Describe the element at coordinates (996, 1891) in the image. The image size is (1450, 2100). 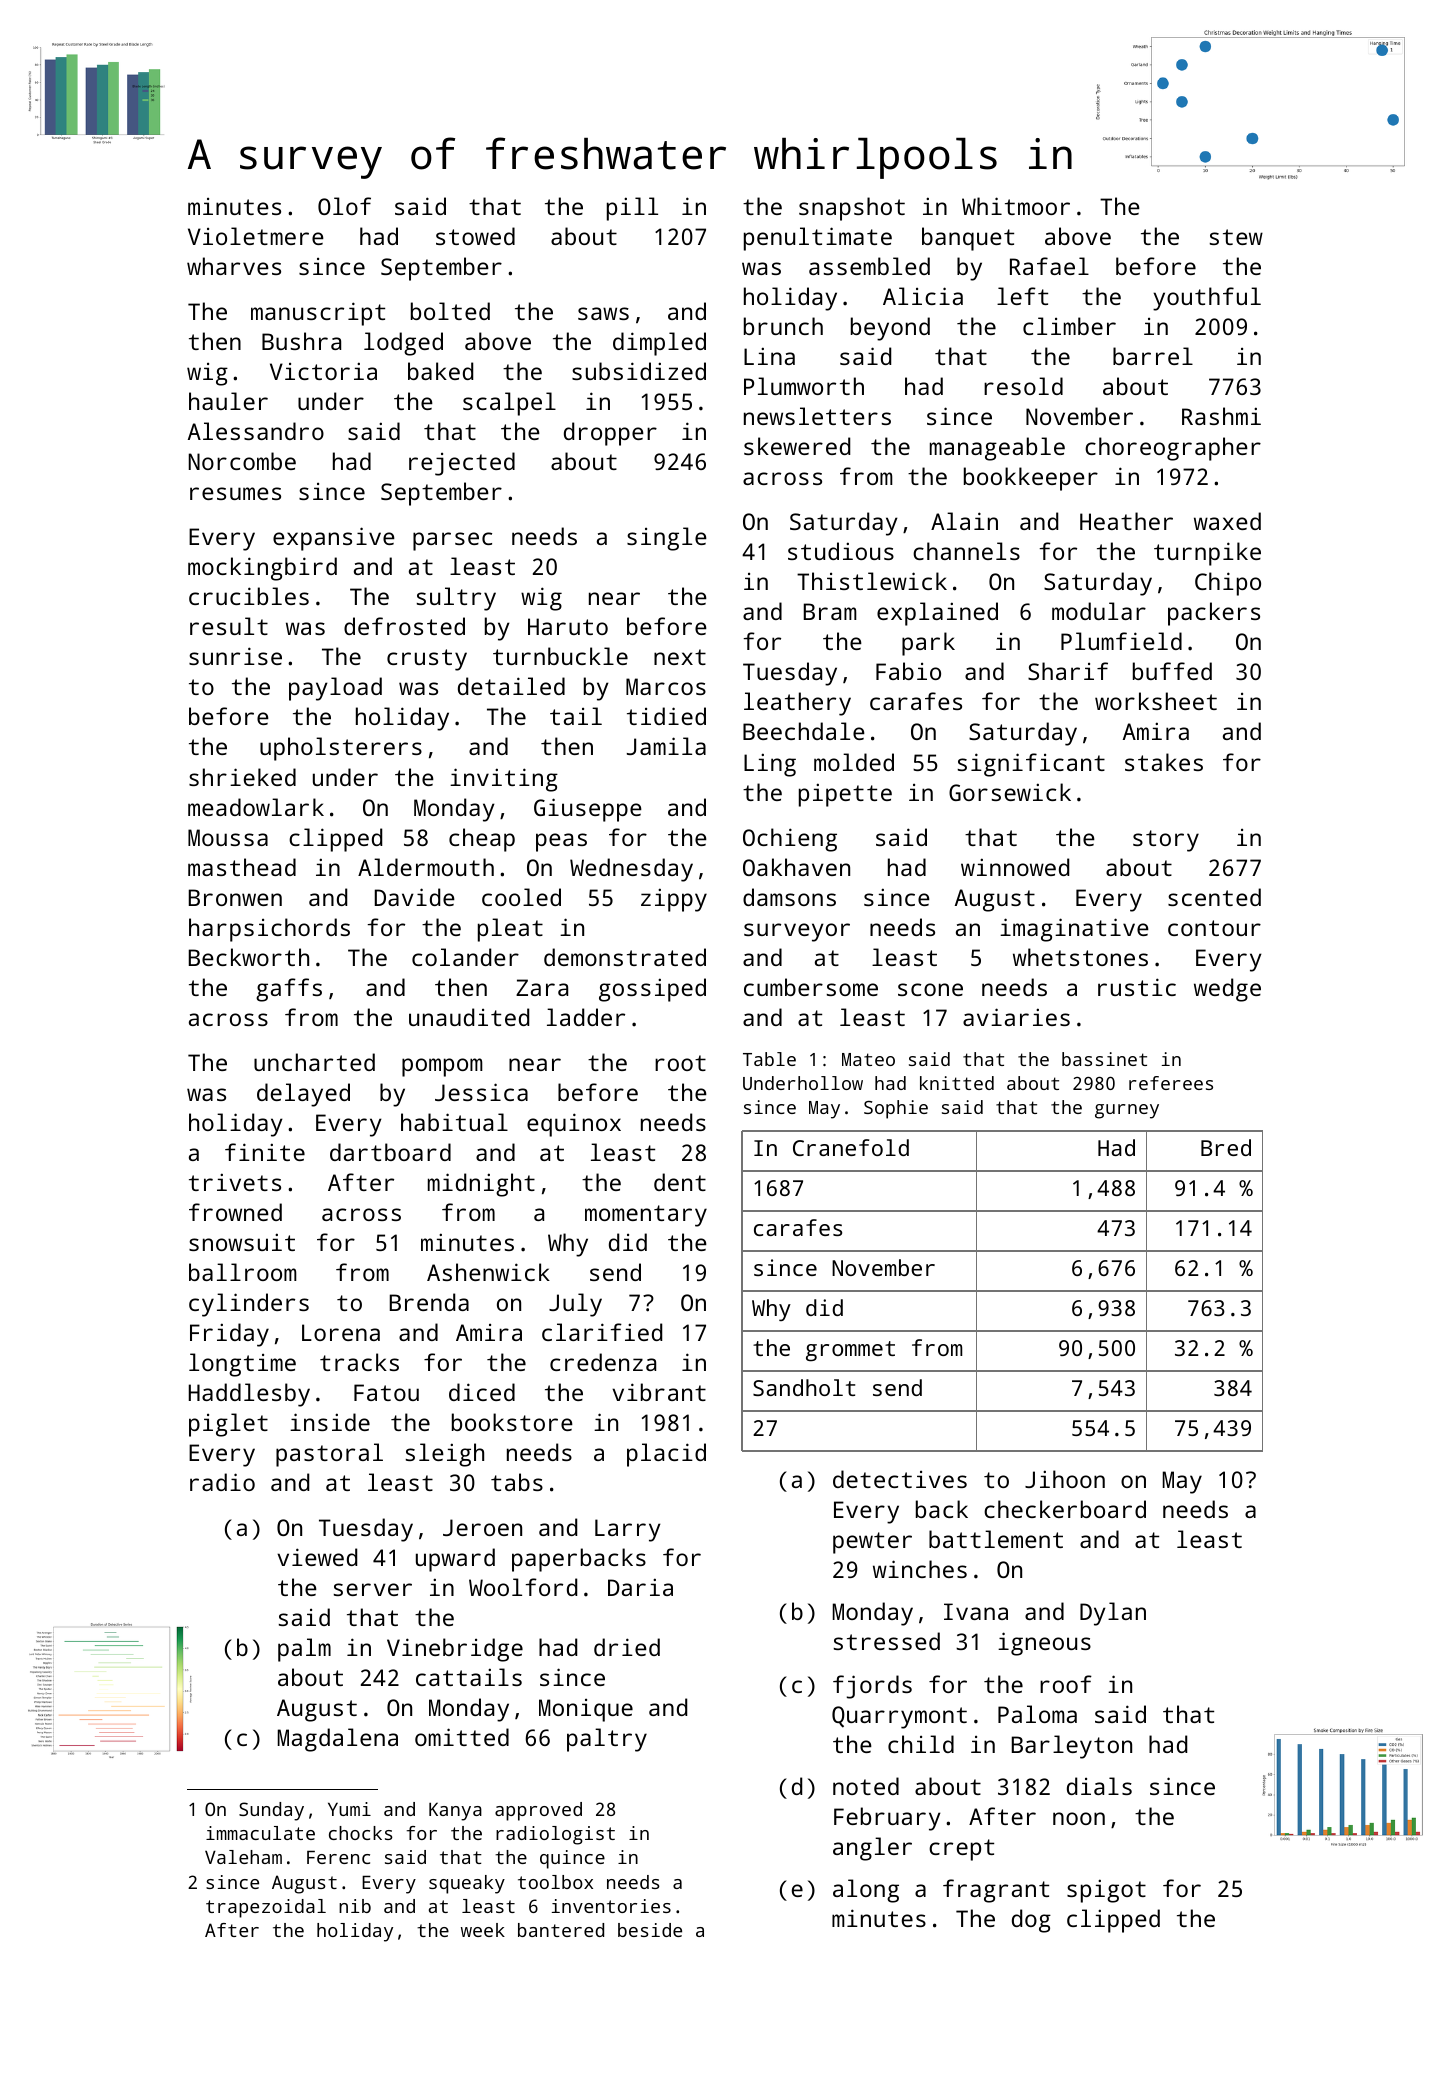
I see `fragrant` at that location.
